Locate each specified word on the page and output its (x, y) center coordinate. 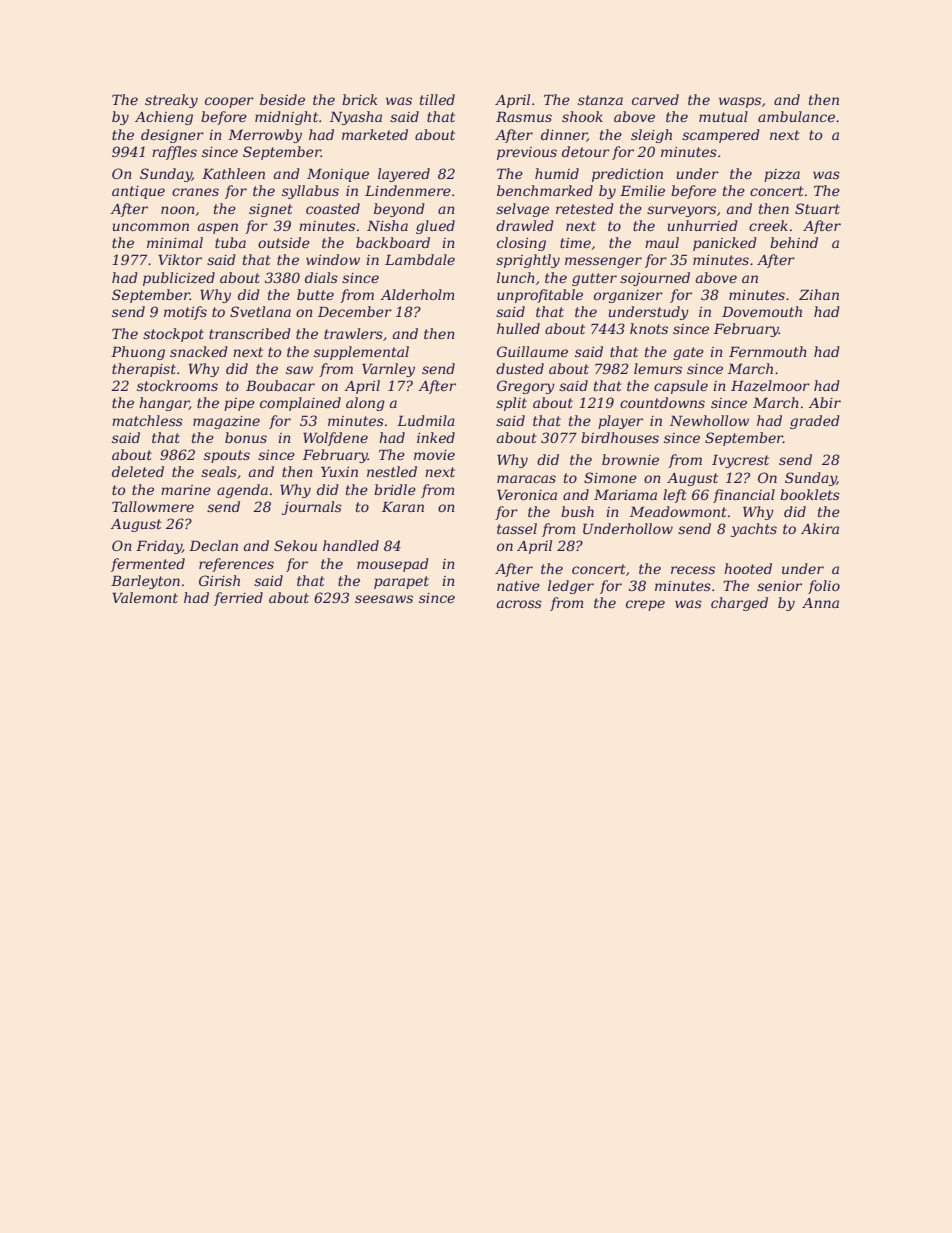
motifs (185, 313)
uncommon (151, 227)
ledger (571, 587)
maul (662, 242)
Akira (820, 528)
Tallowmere (153, 506)
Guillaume (532, 351)
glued (435, 227)
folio (824, 587)
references (236, 565)
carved (655, 99)
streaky (171, 101)
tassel (517, 528)
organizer (628, 296)
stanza (600, 100)
